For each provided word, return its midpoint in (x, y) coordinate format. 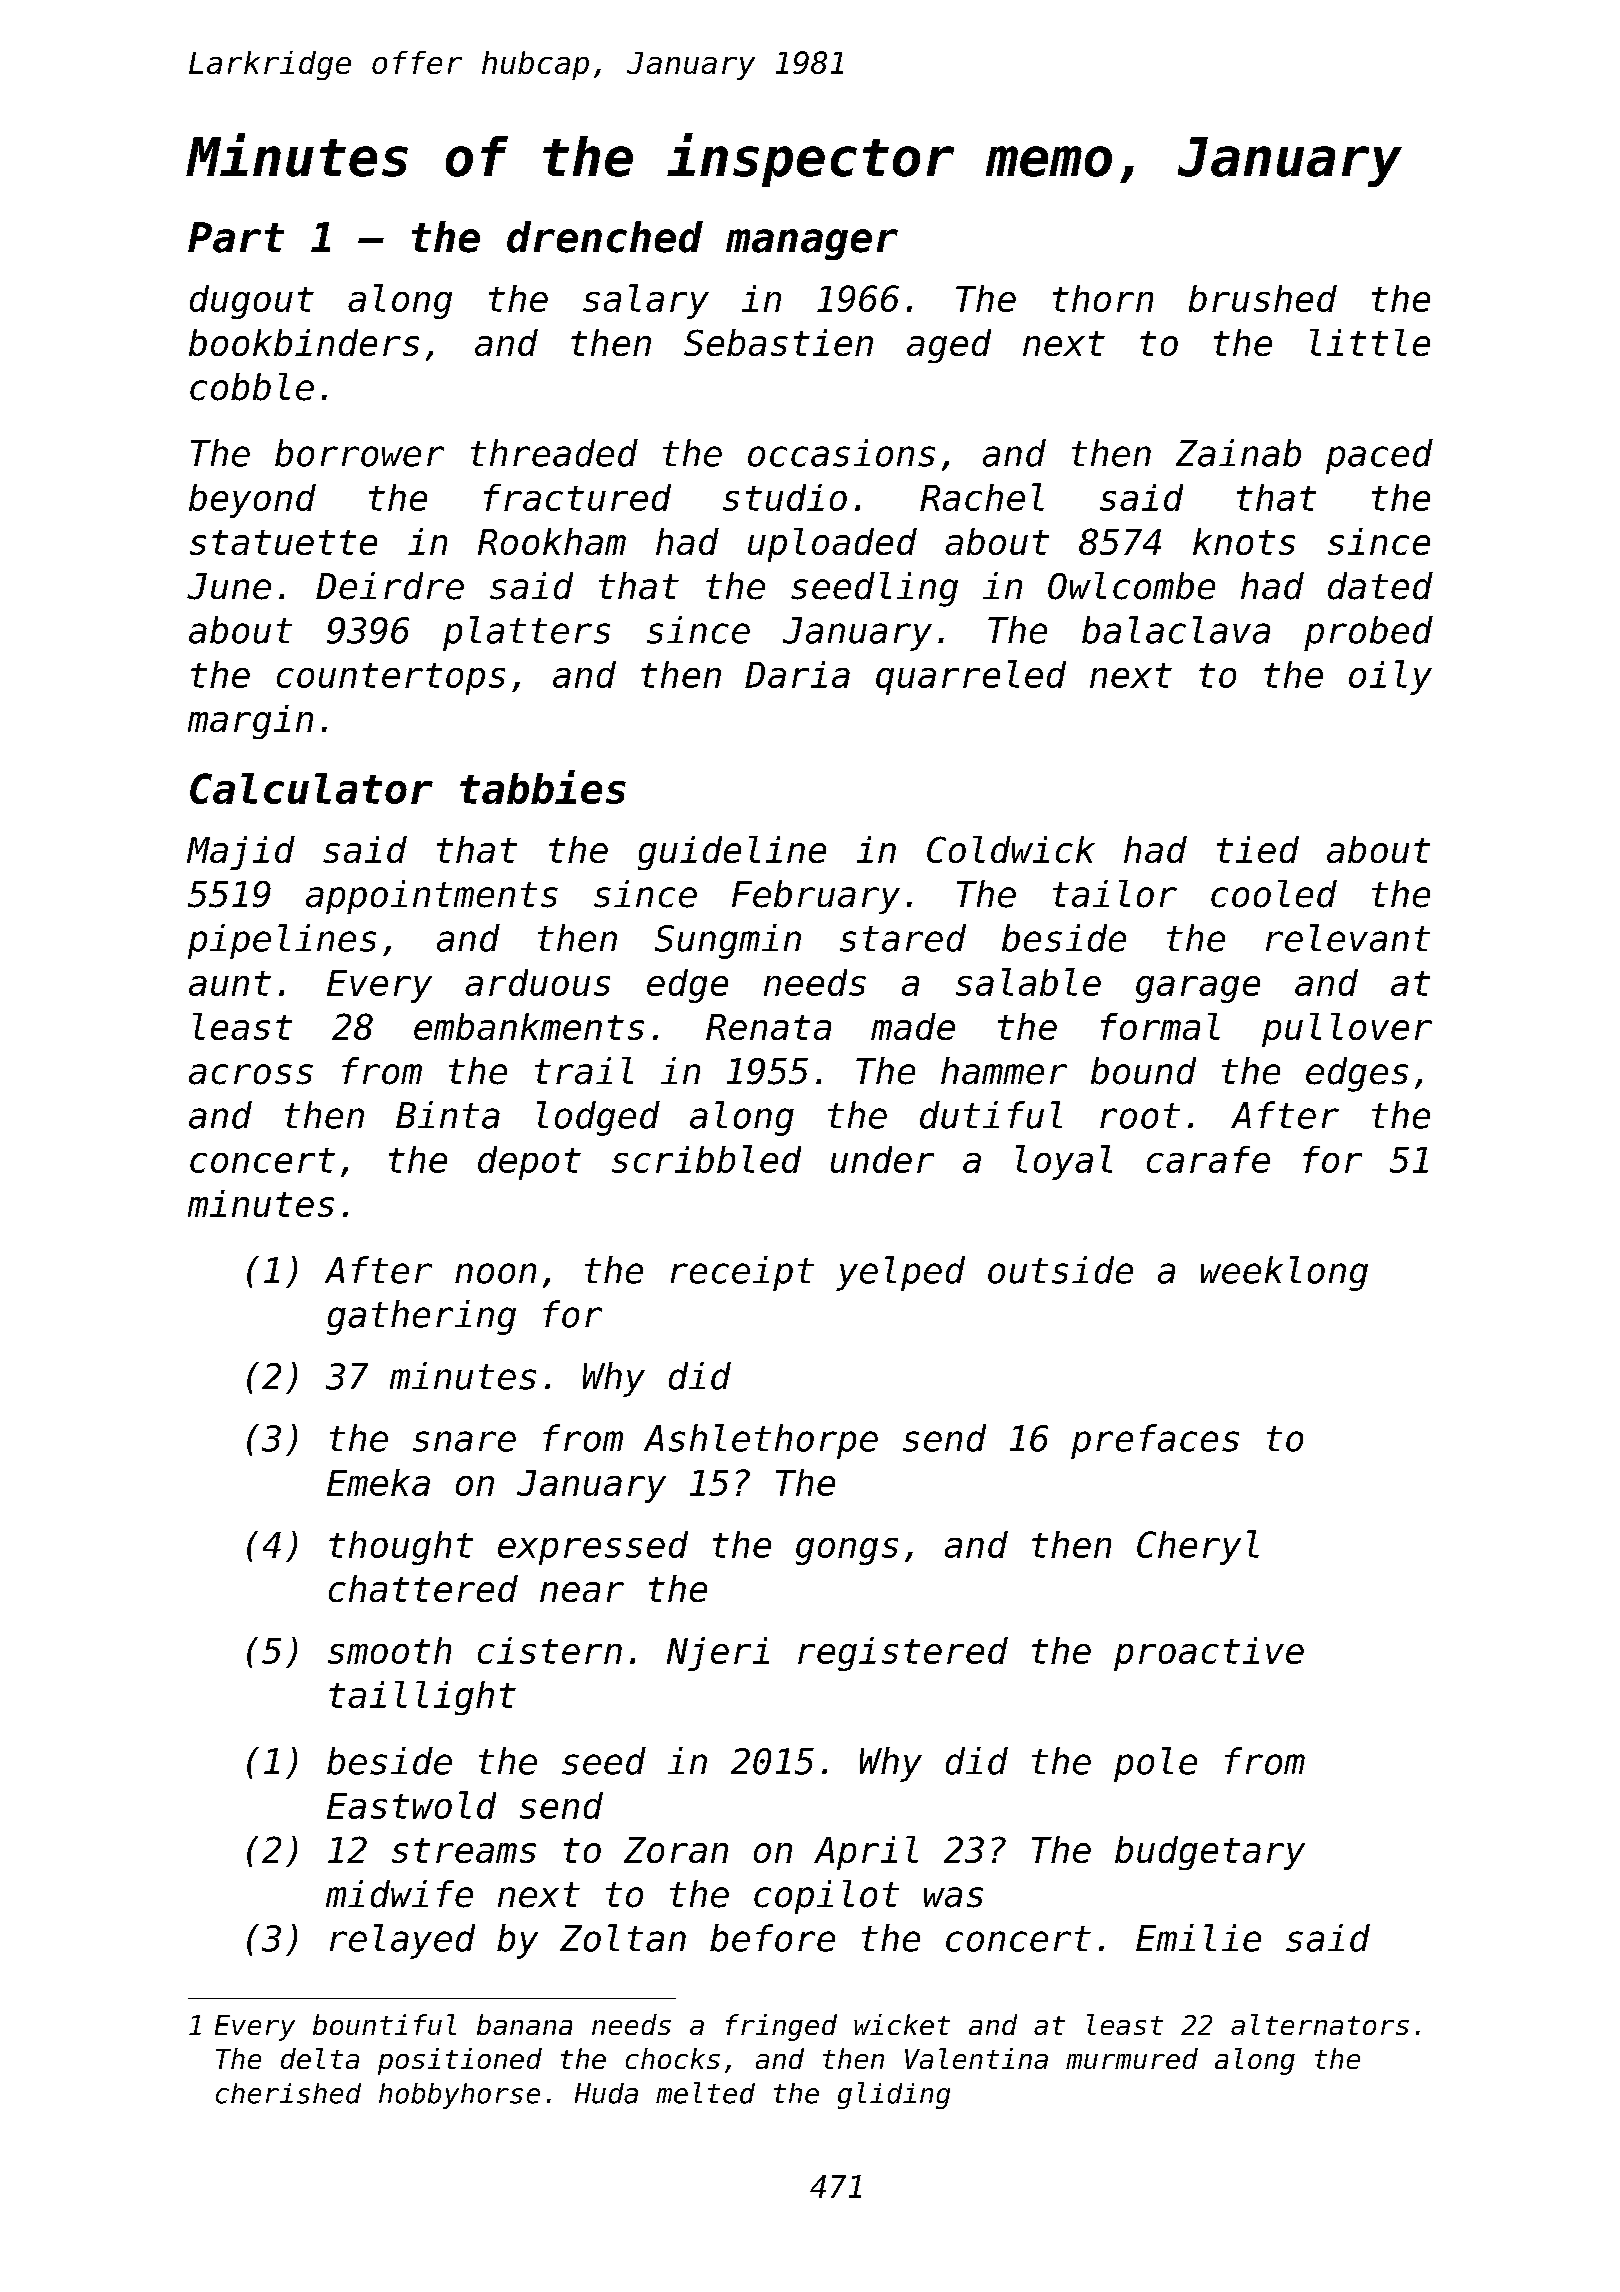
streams (464, 1850)
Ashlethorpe (761, 1441)
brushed (1263, 298)
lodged (598, 1118)
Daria (797, 674)
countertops (391, 679)
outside (1060, 1270)
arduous (537, 982)
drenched (605, 237)
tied (1258, 849)
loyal (1064, 1162)
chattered (423, 1588)
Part (236, 237)
